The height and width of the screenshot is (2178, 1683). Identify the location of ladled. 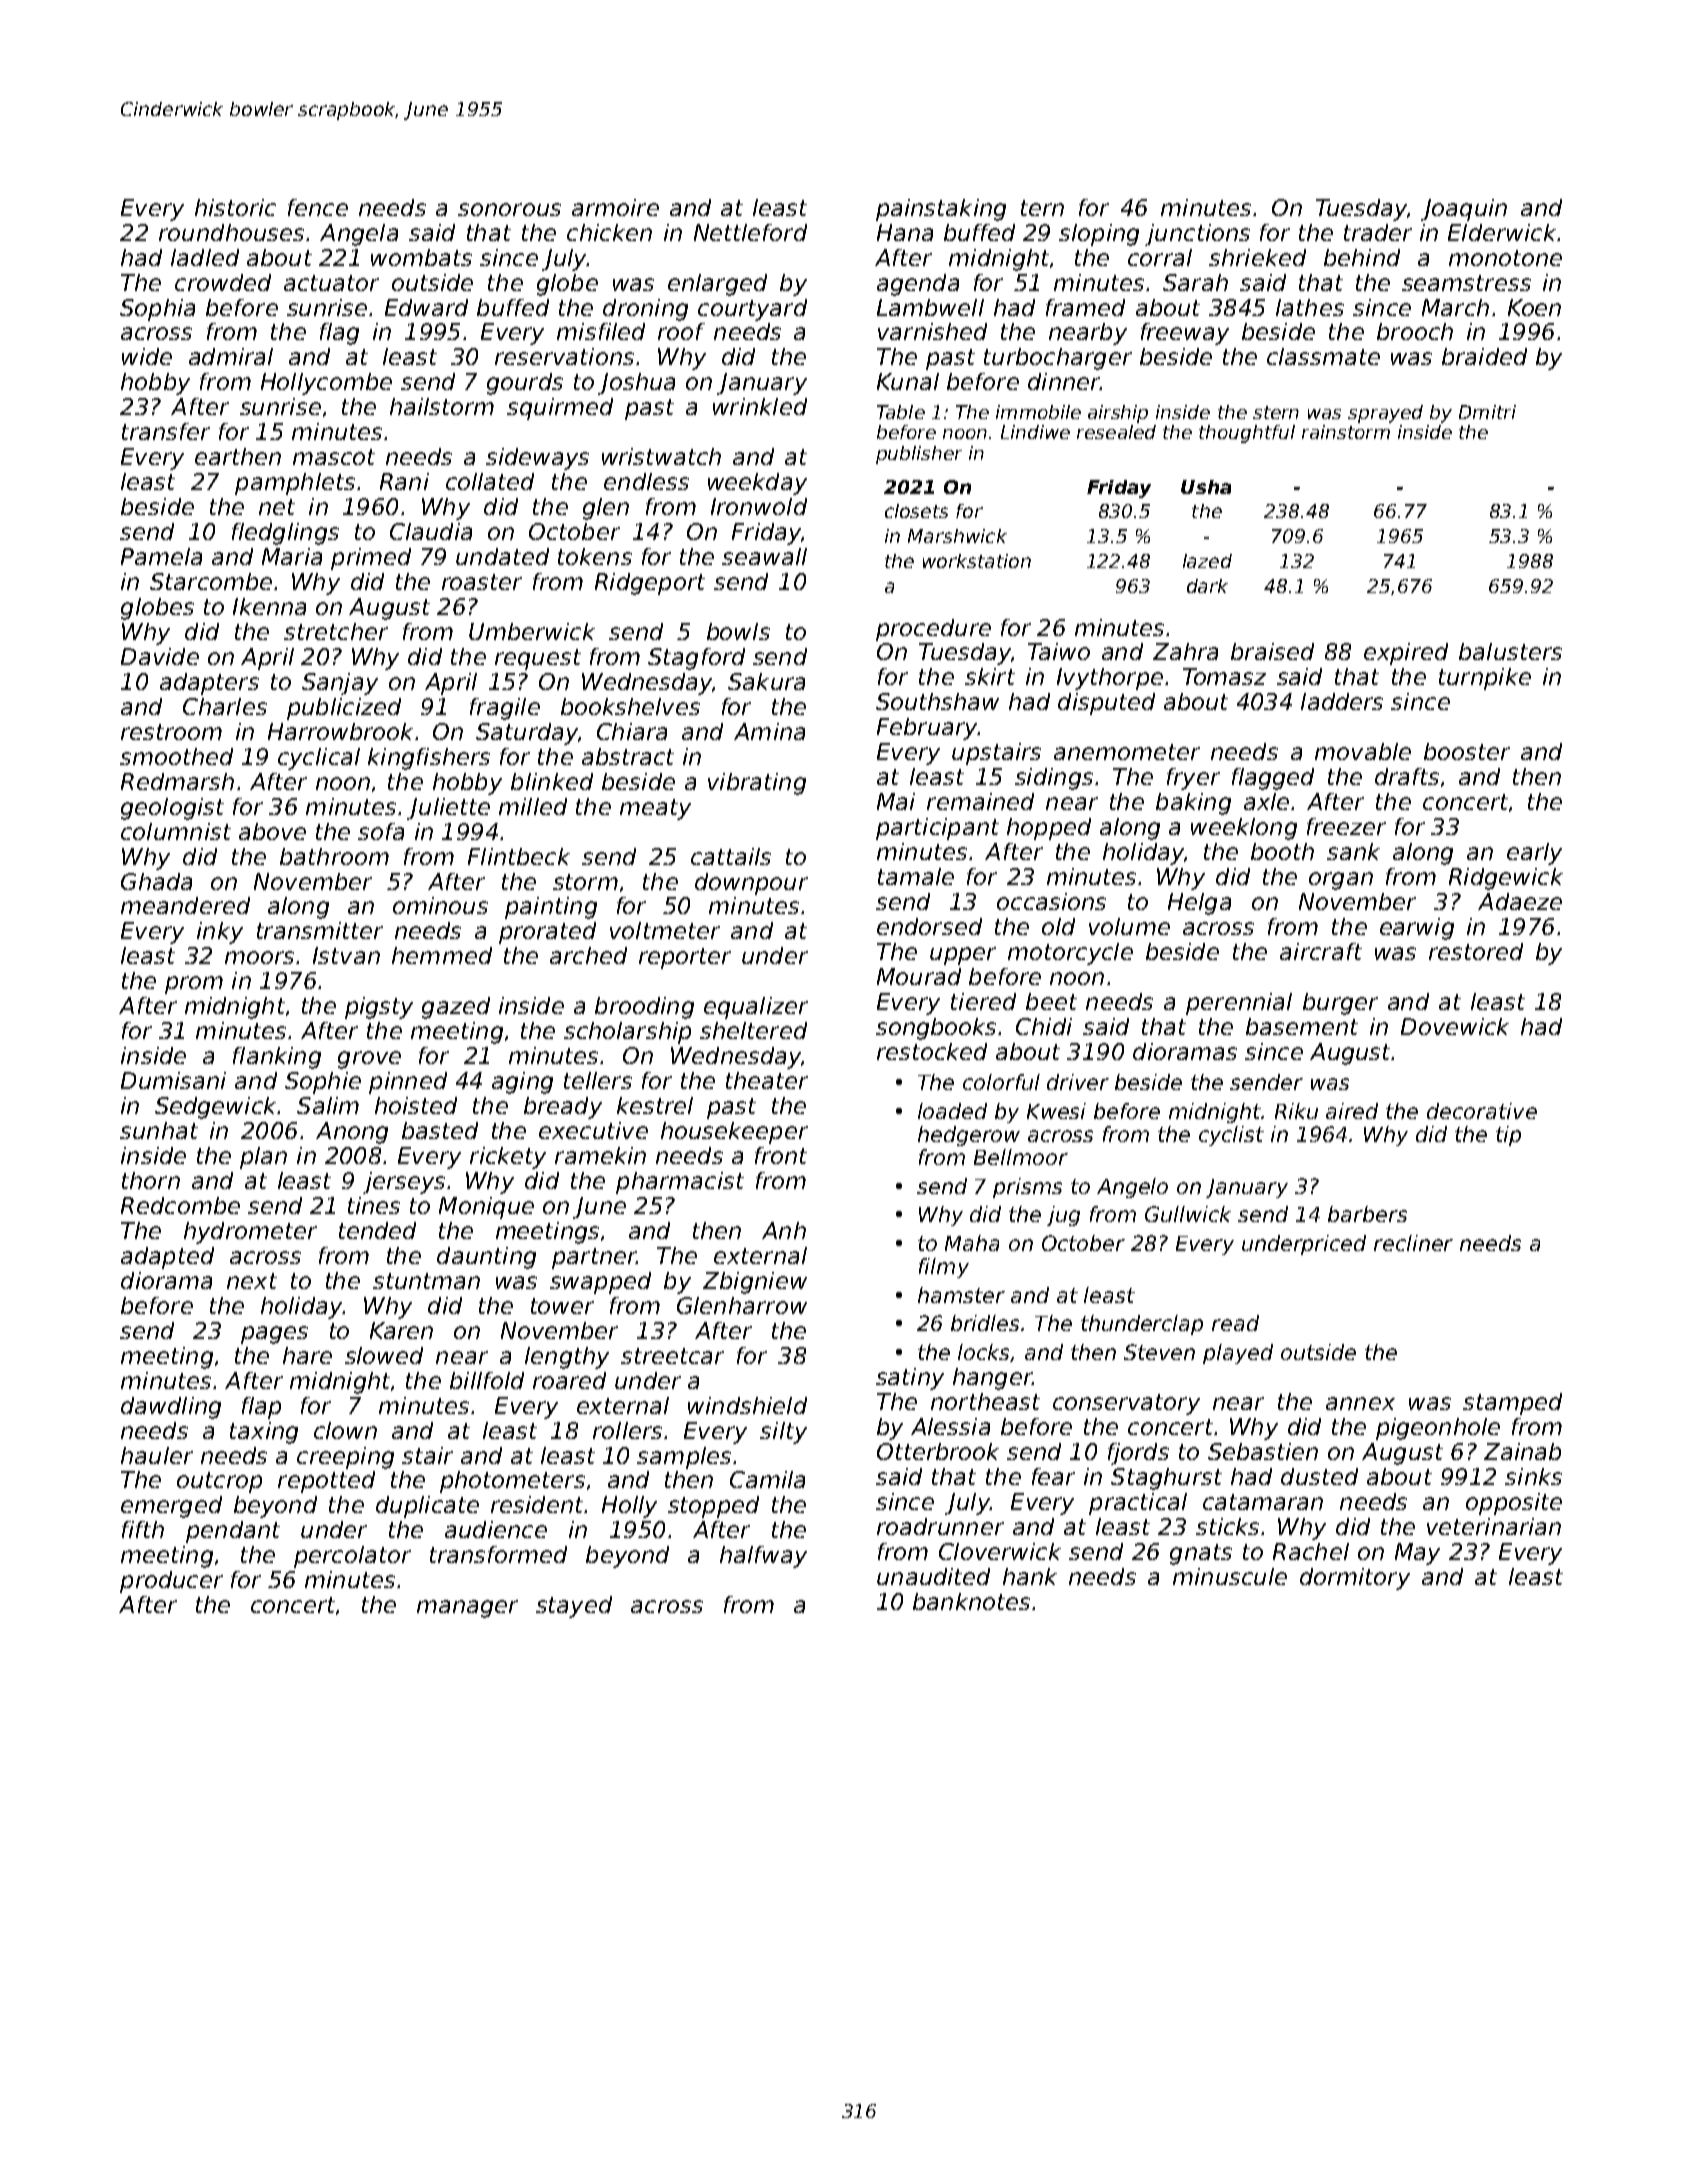
(205, 257).
